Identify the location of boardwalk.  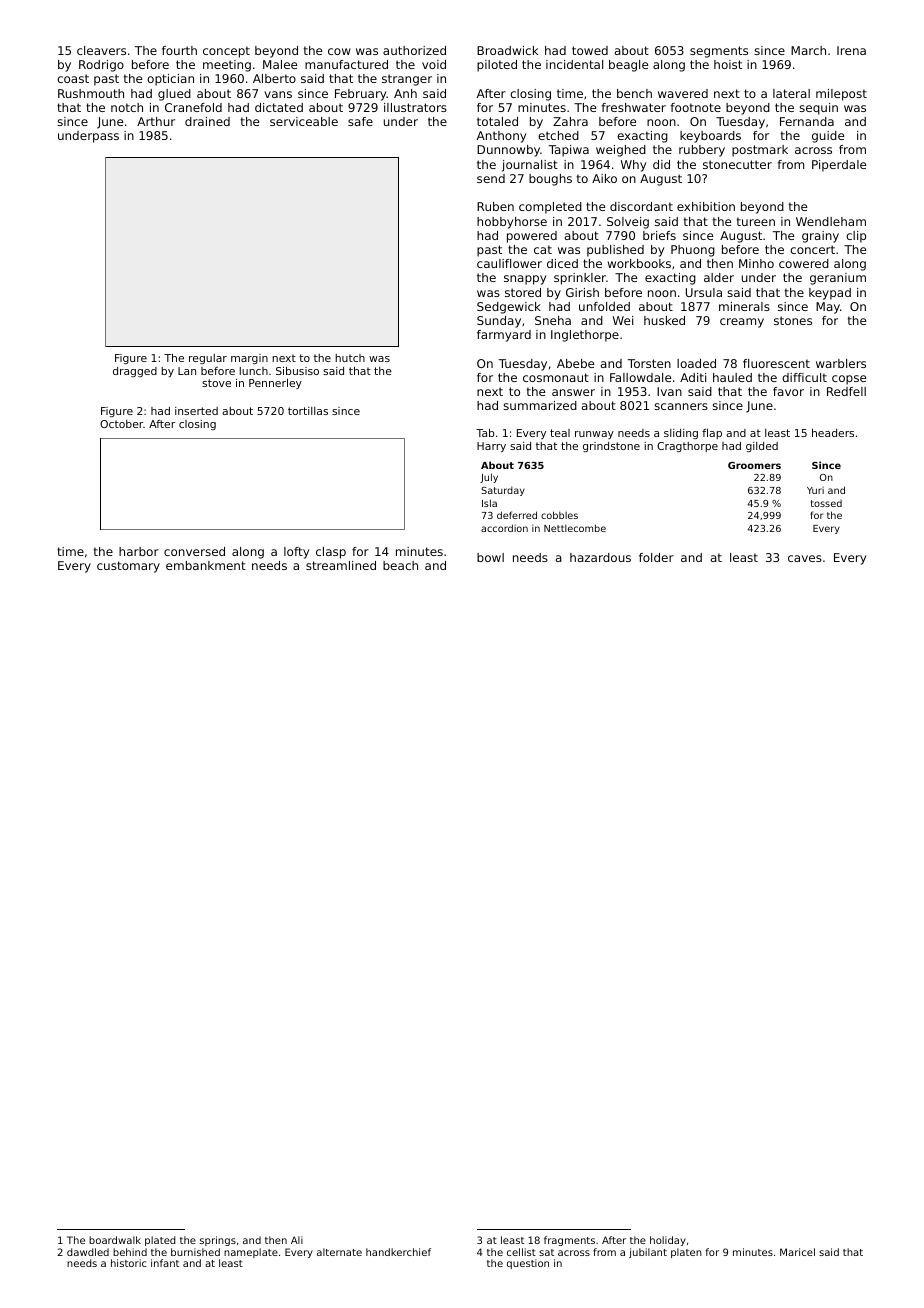
(115, 1240).
